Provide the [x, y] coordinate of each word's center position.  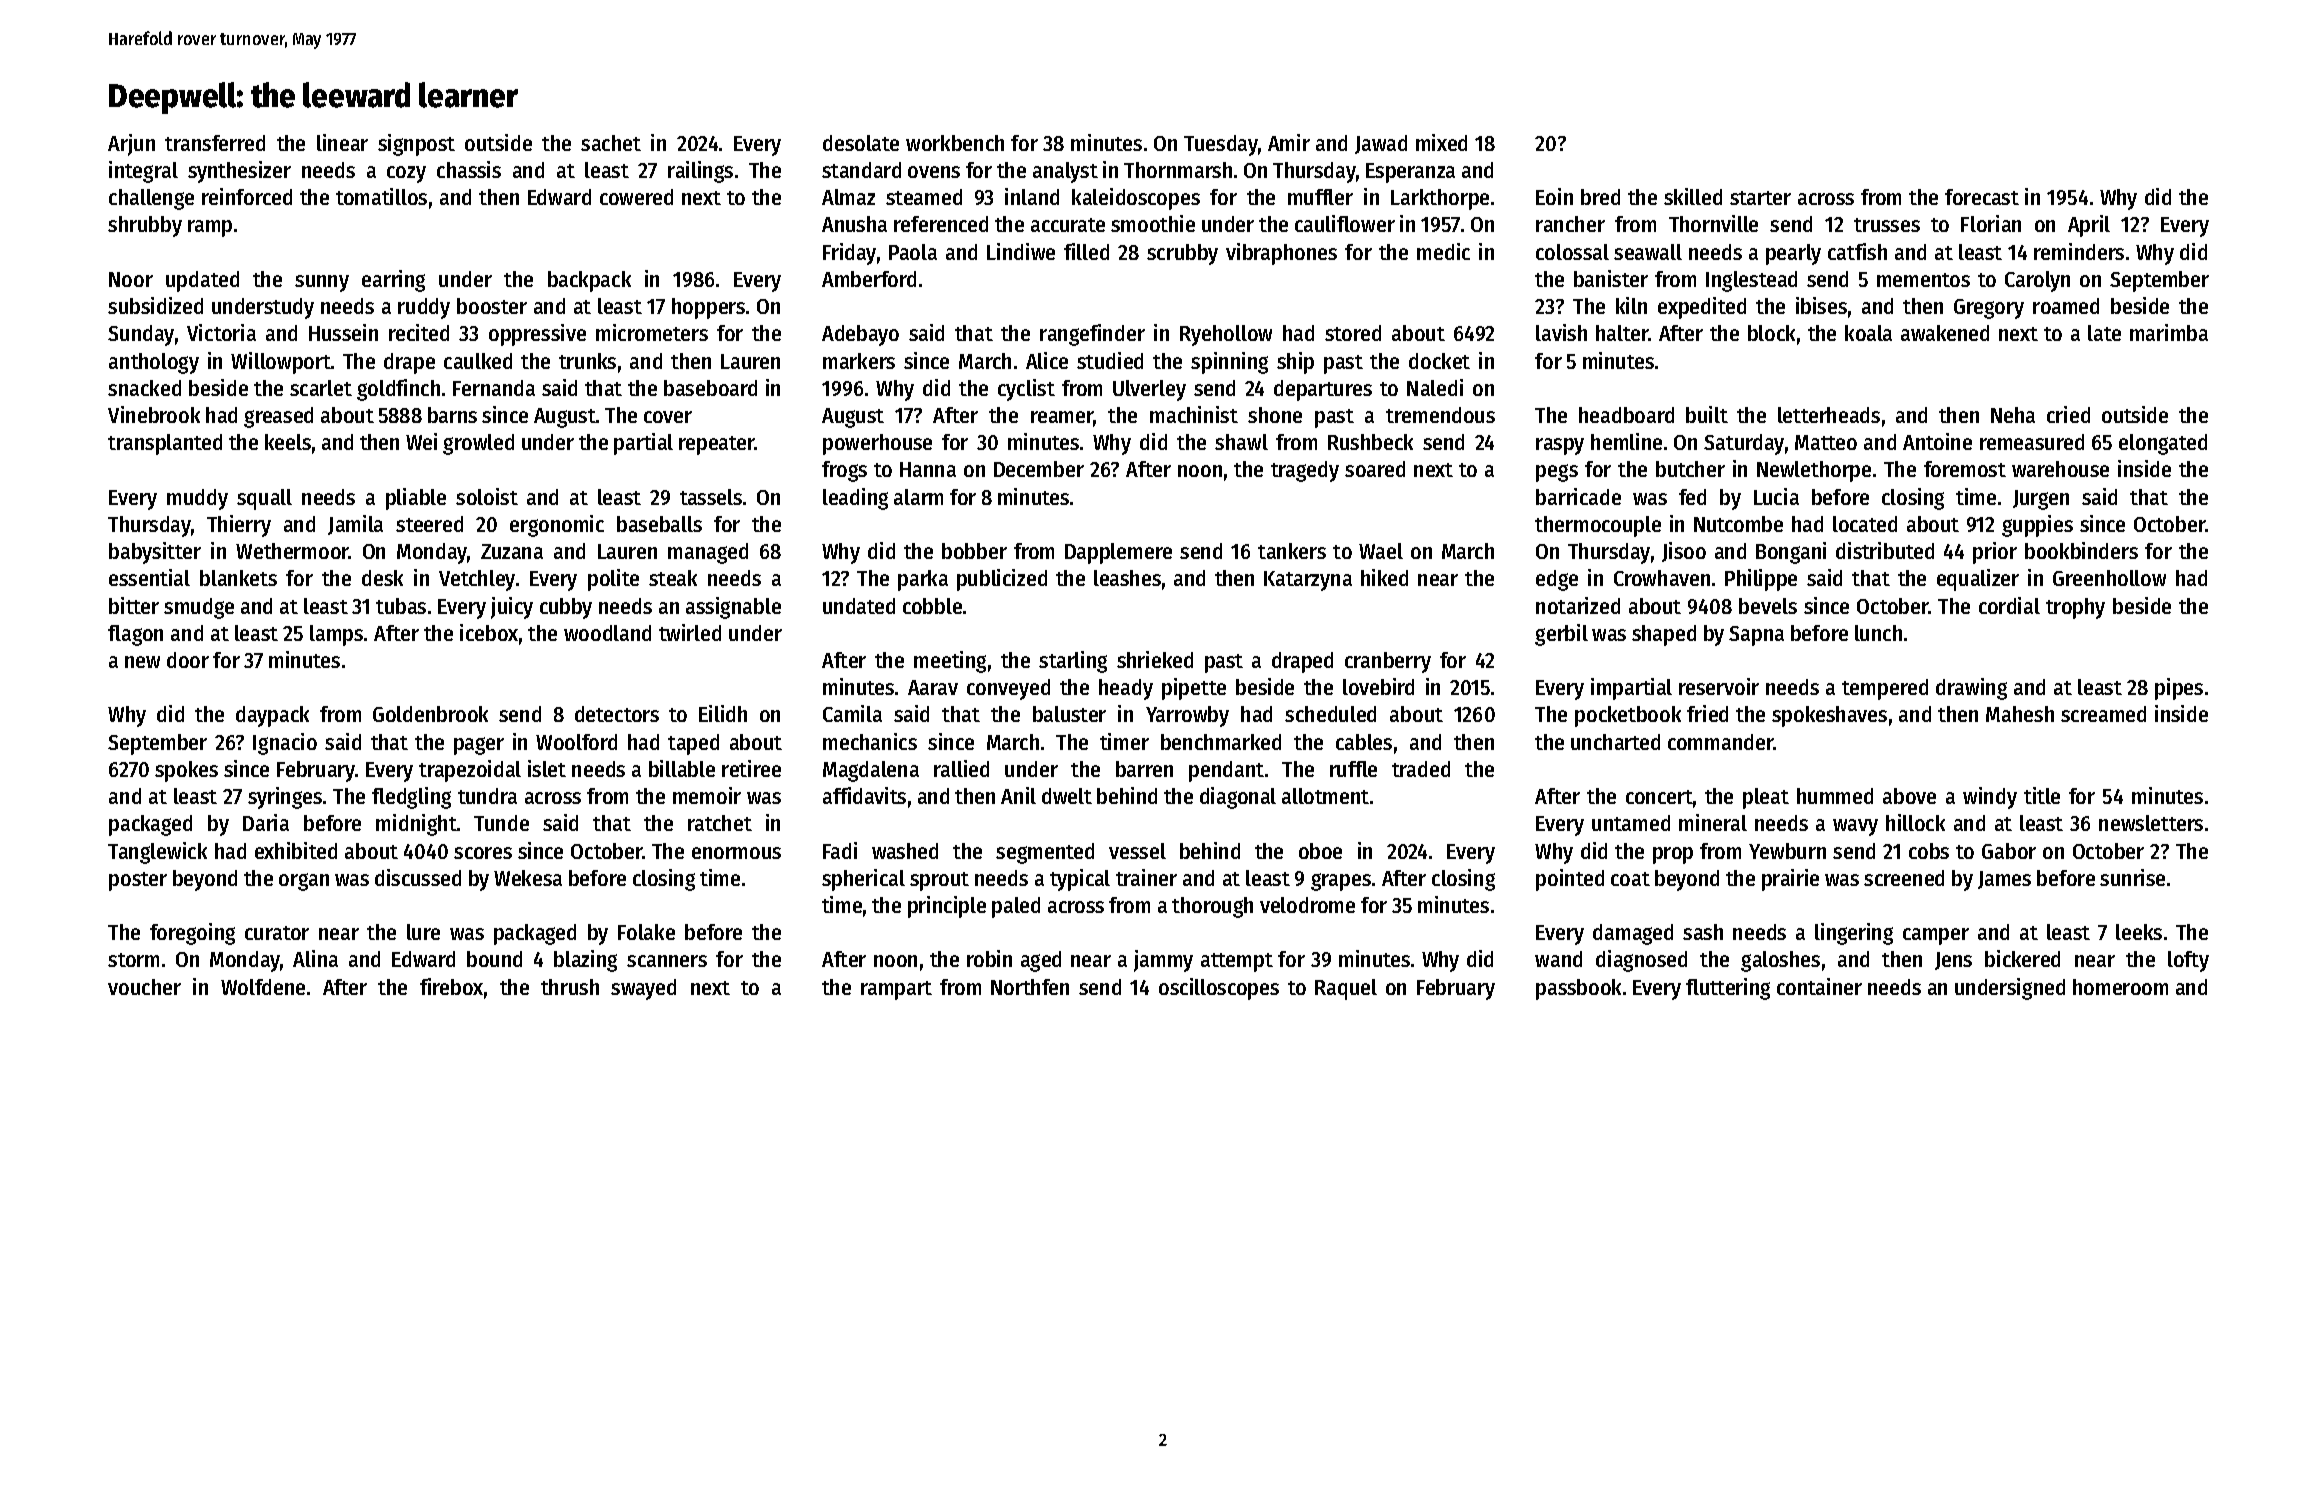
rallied [961, 768]
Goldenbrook [430, 714]
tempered [1885, 689]
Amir [1289, 142]
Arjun [131, 145]
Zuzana [512, 551]
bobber [974, 551]
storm [133, 960]
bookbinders [2081, 550]
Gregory [1989, 309]
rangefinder [1092, 335]
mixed [1441, 142]
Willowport [281, 363]
